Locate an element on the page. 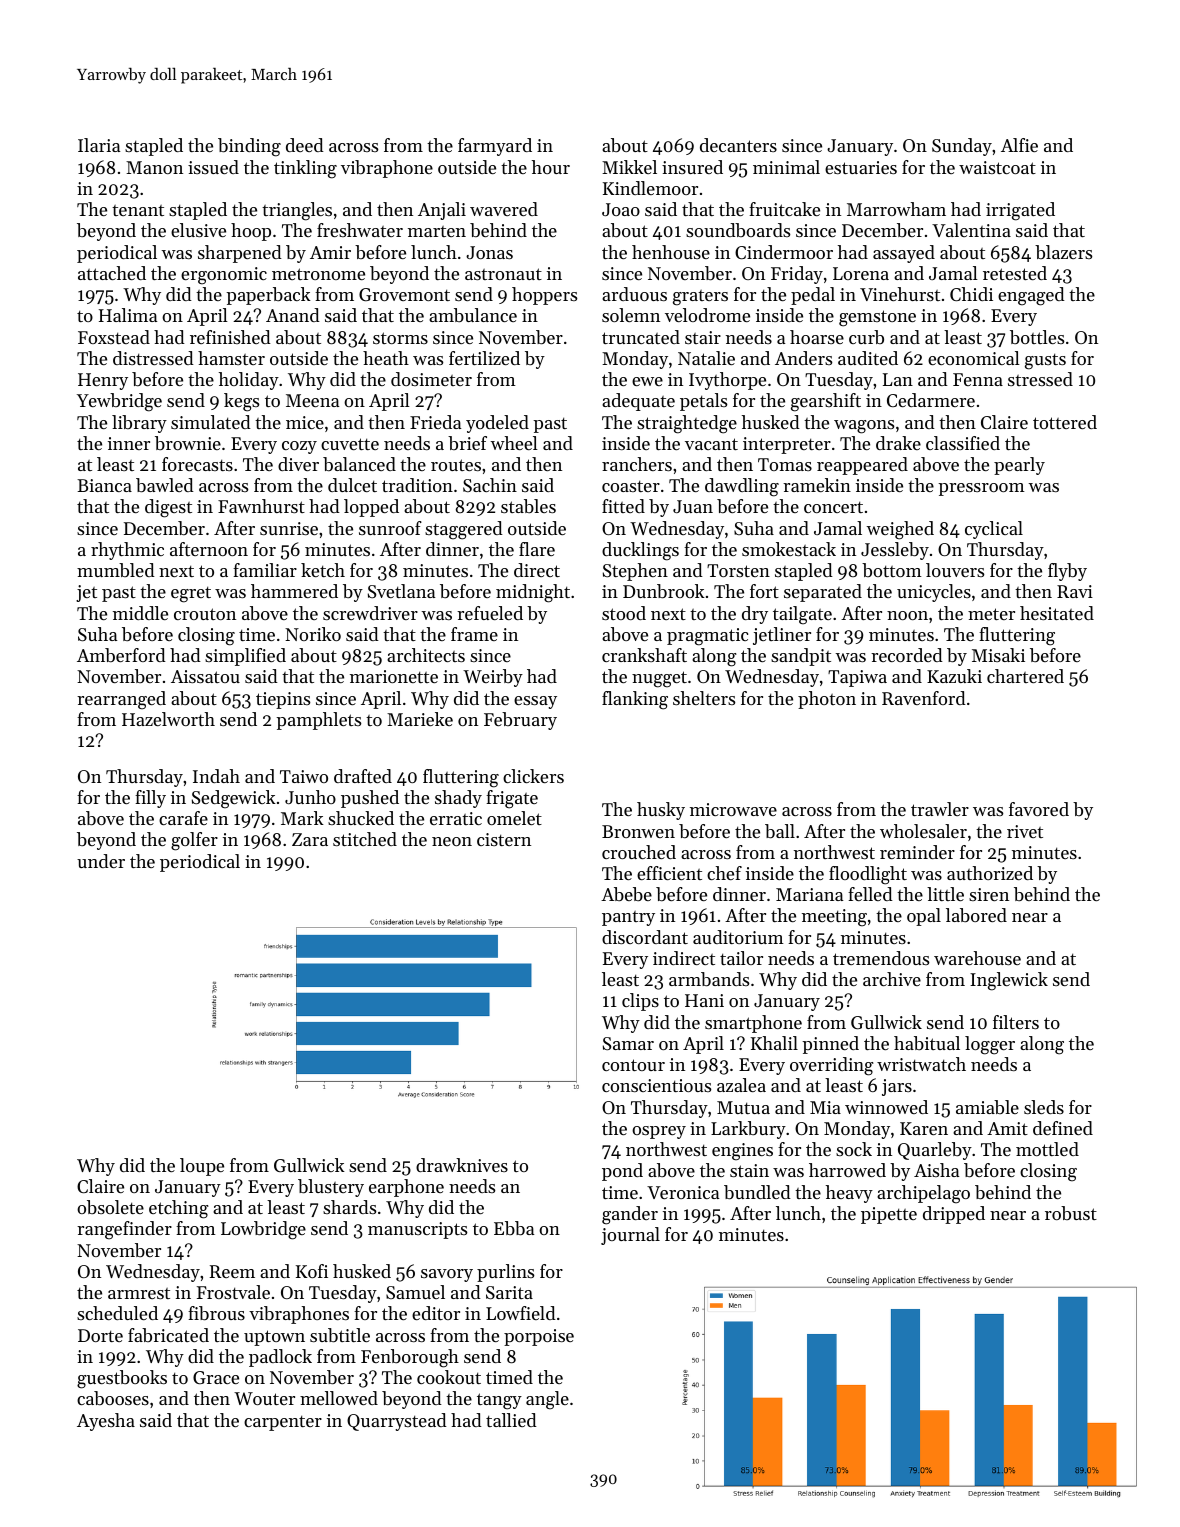  decanters is located at coordinates (738, 145).
